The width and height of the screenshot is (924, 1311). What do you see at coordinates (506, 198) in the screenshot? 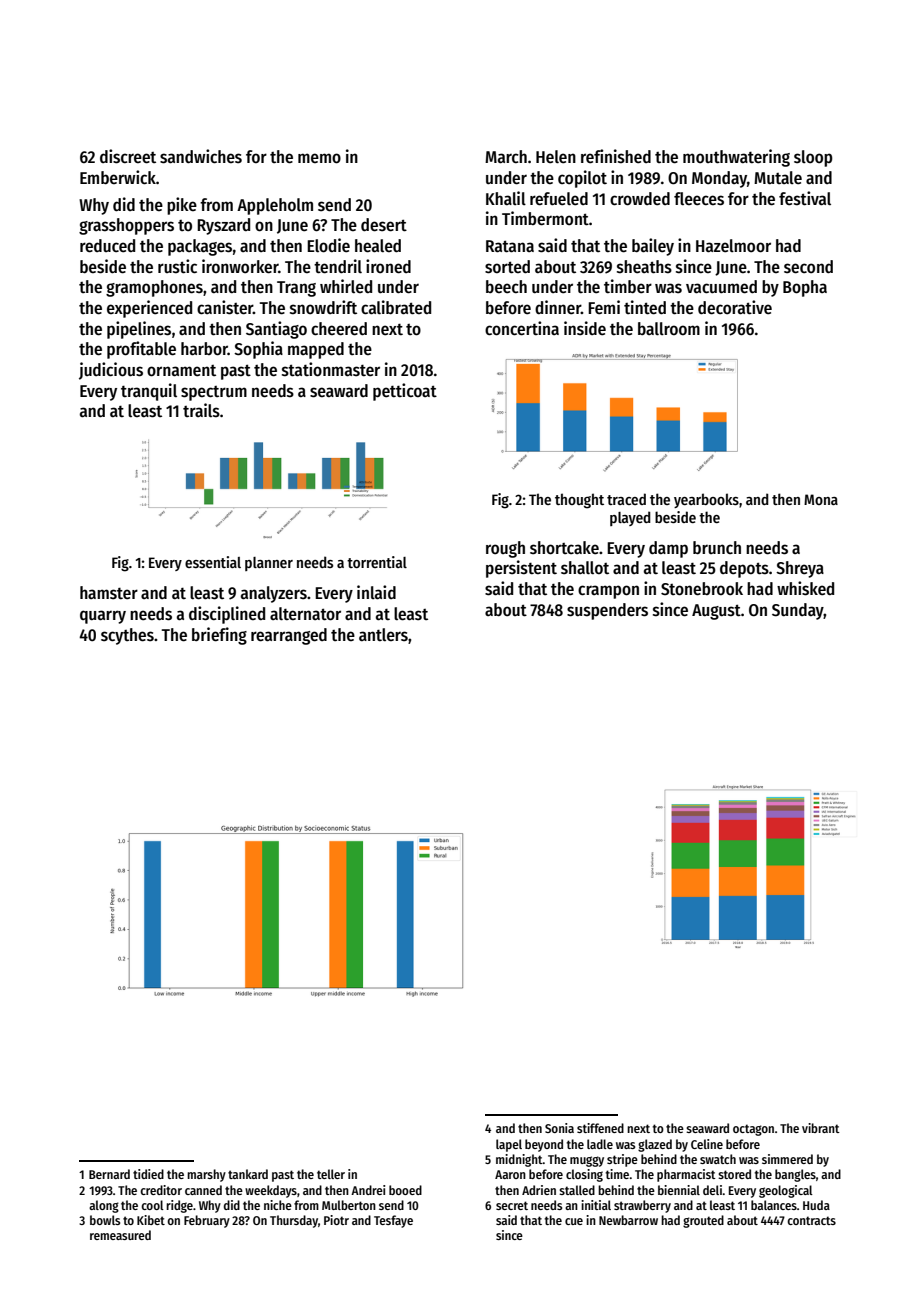
I see `Khalil` at bounding box center [506, 198].
